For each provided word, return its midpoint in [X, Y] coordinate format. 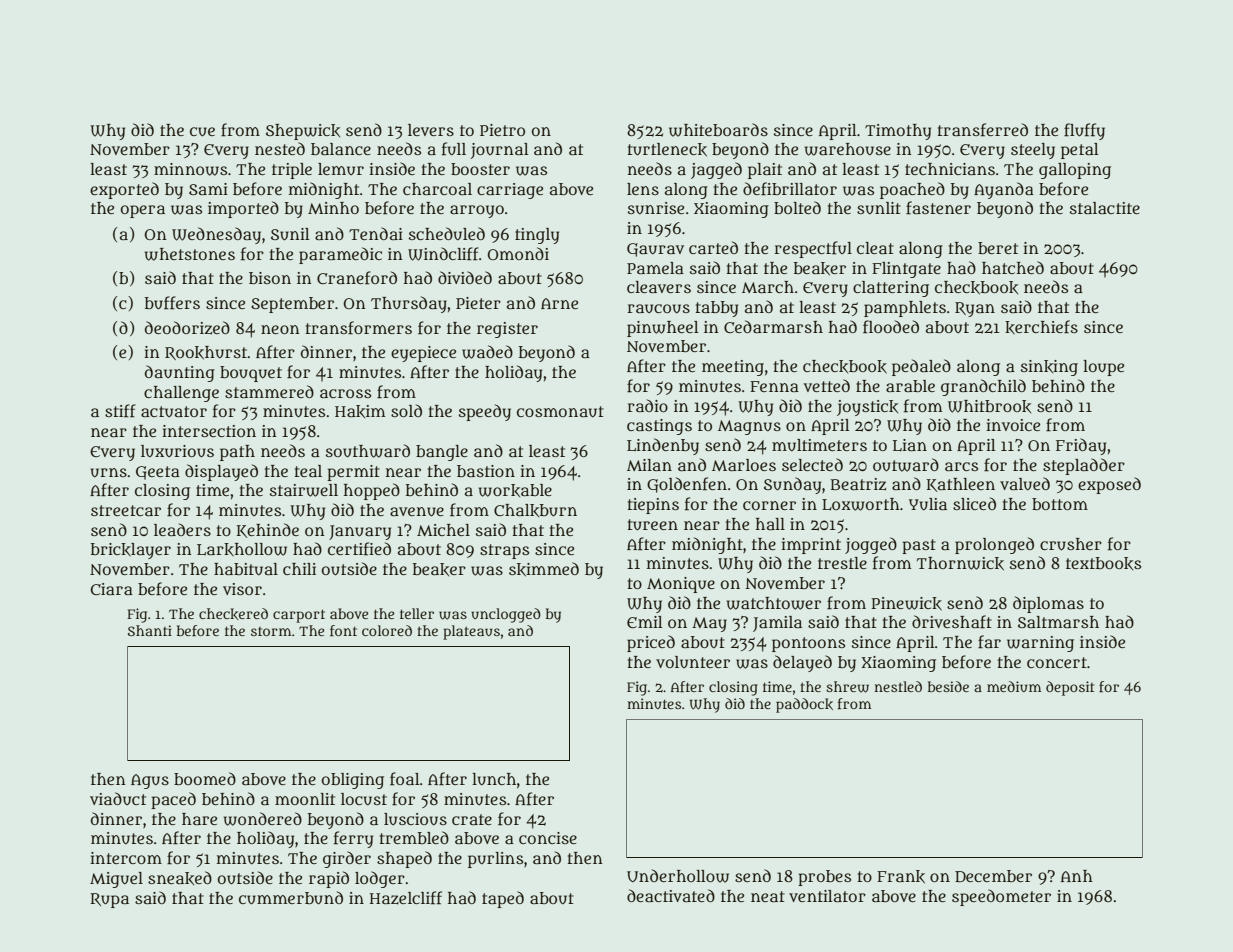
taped [503, 899]
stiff [120, 411]
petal [1080, 151]
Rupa [109, 900]
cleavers [659, 287]
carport [299, 616]
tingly [537, 236]
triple [292, 171]
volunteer [693, 662]
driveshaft [952, 622]
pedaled [921, 367]
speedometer [1001, 897]
